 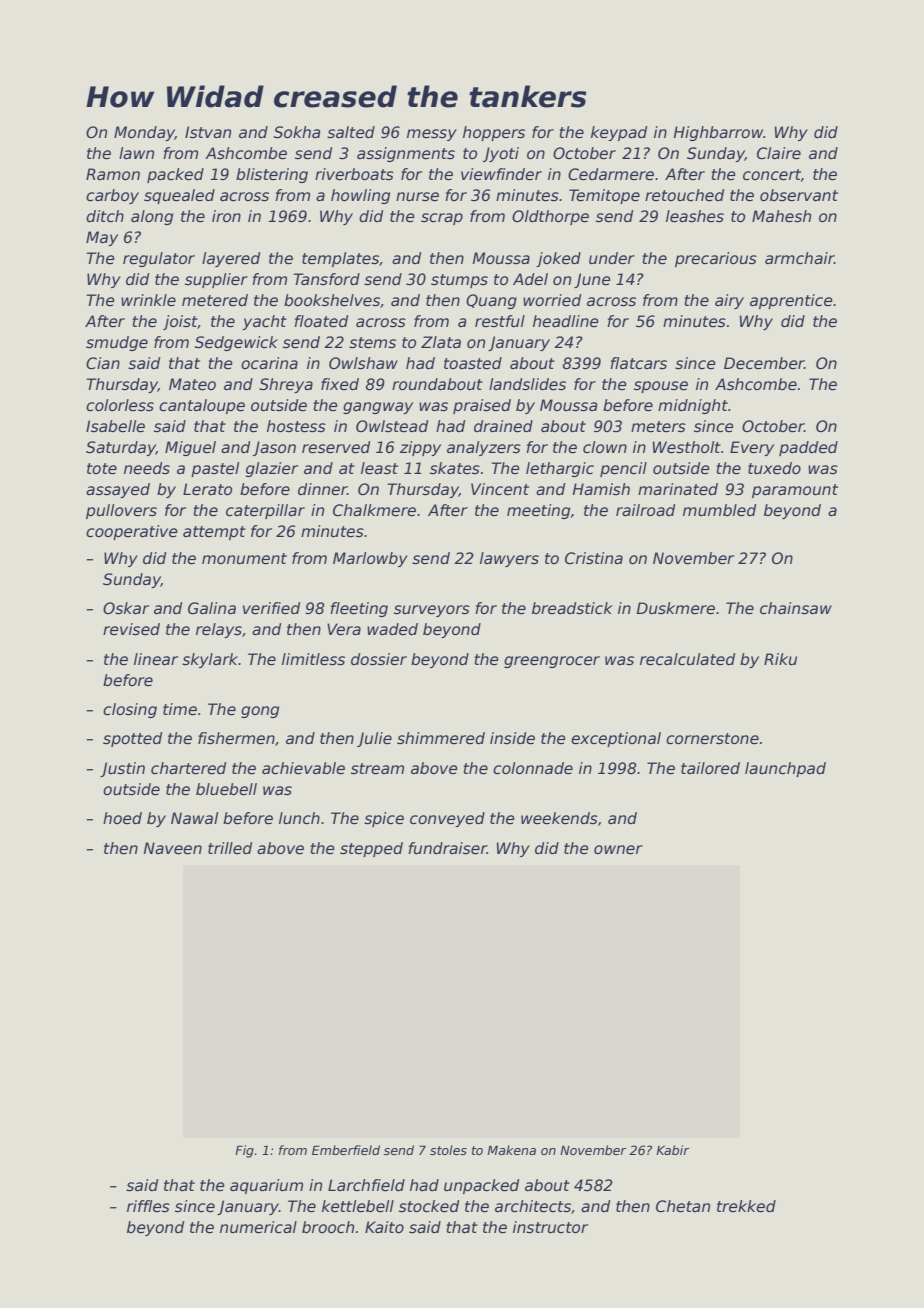 What do you see at coordinates (448, 1150) in the screenshot?
I see `stoles` at bounding box center [448, 1150].
